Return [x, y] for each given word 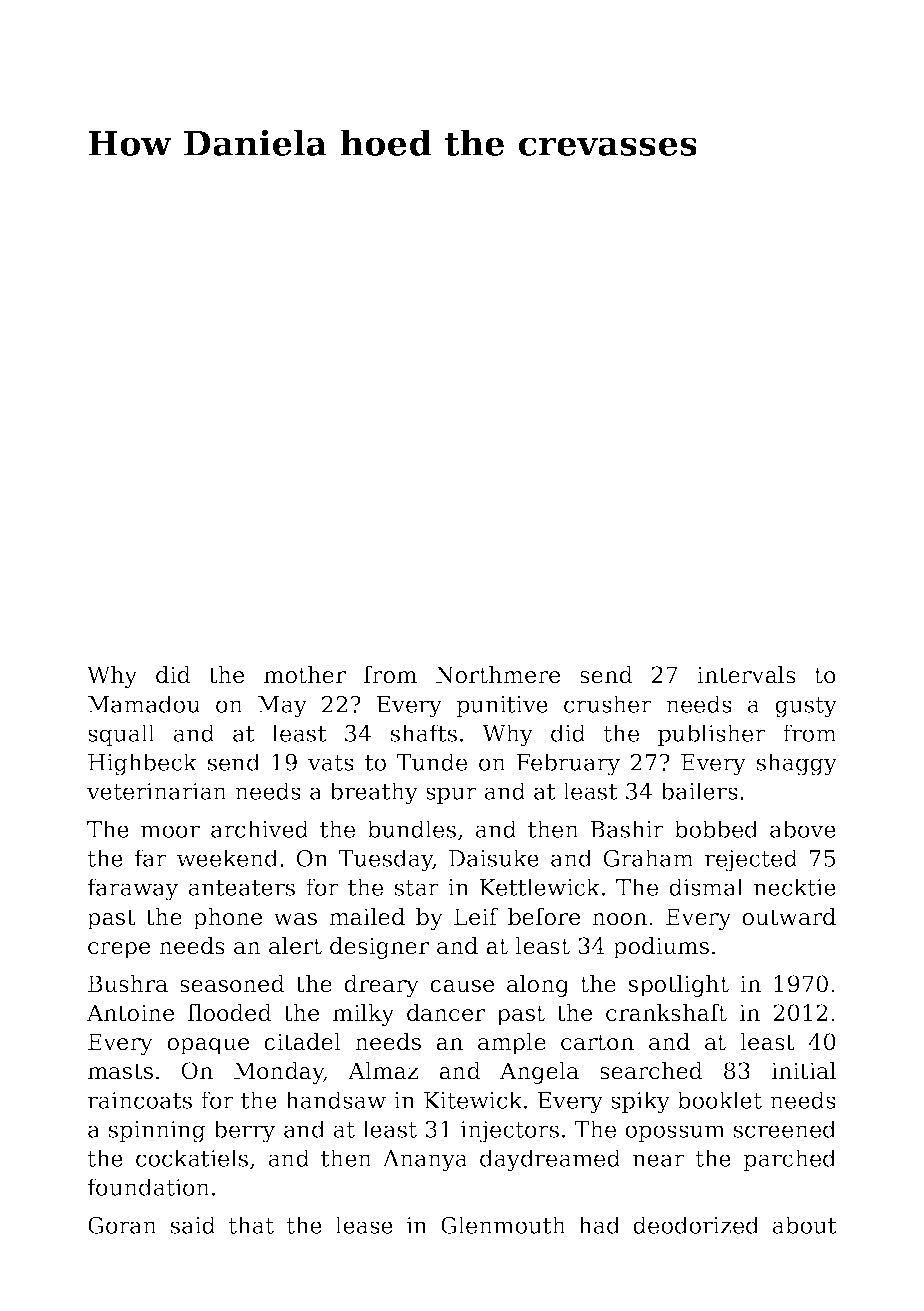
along [538, 986]
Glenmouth [503, 1225]
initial [804, 1071]
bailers [699, 791]
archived [260, 829]
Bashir [627, 829]
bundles [411, 829]
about [804, 1225]
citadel [302, 1042]
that [251, 1225]
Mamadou [144, 704]
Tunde [431, 762]
